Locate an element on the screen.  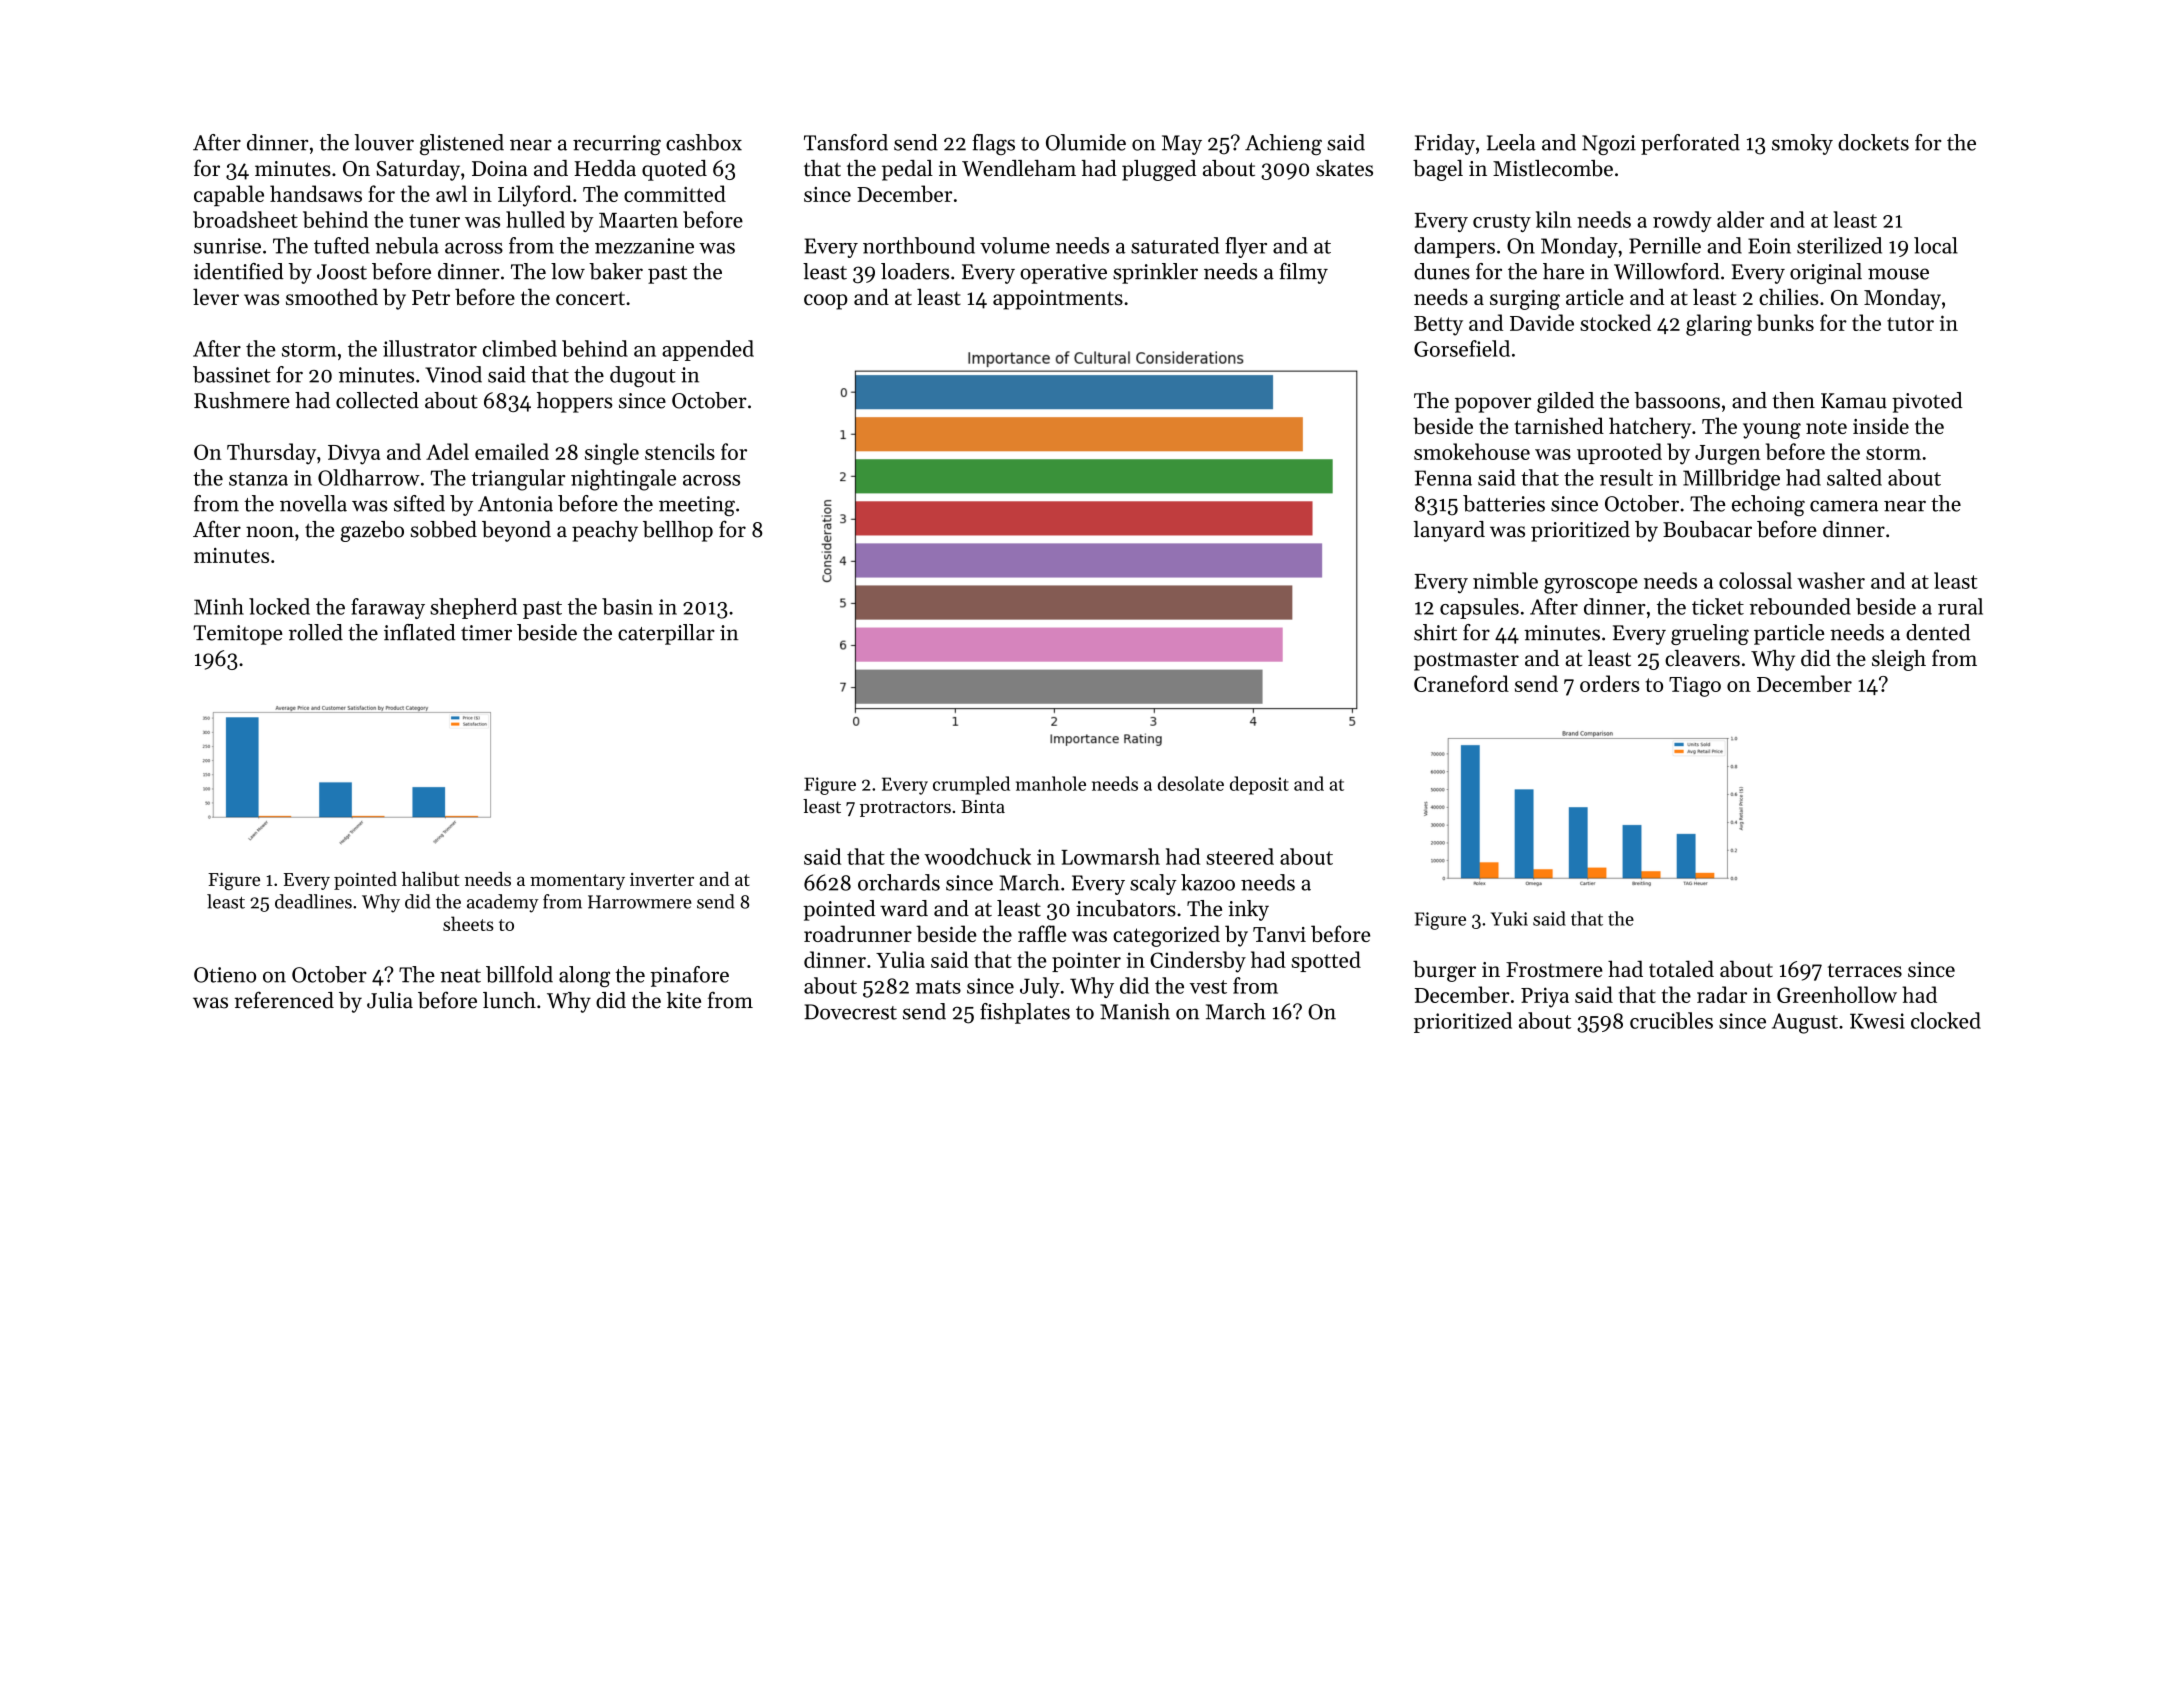
capsules is located at coordinates (1479, 608).
